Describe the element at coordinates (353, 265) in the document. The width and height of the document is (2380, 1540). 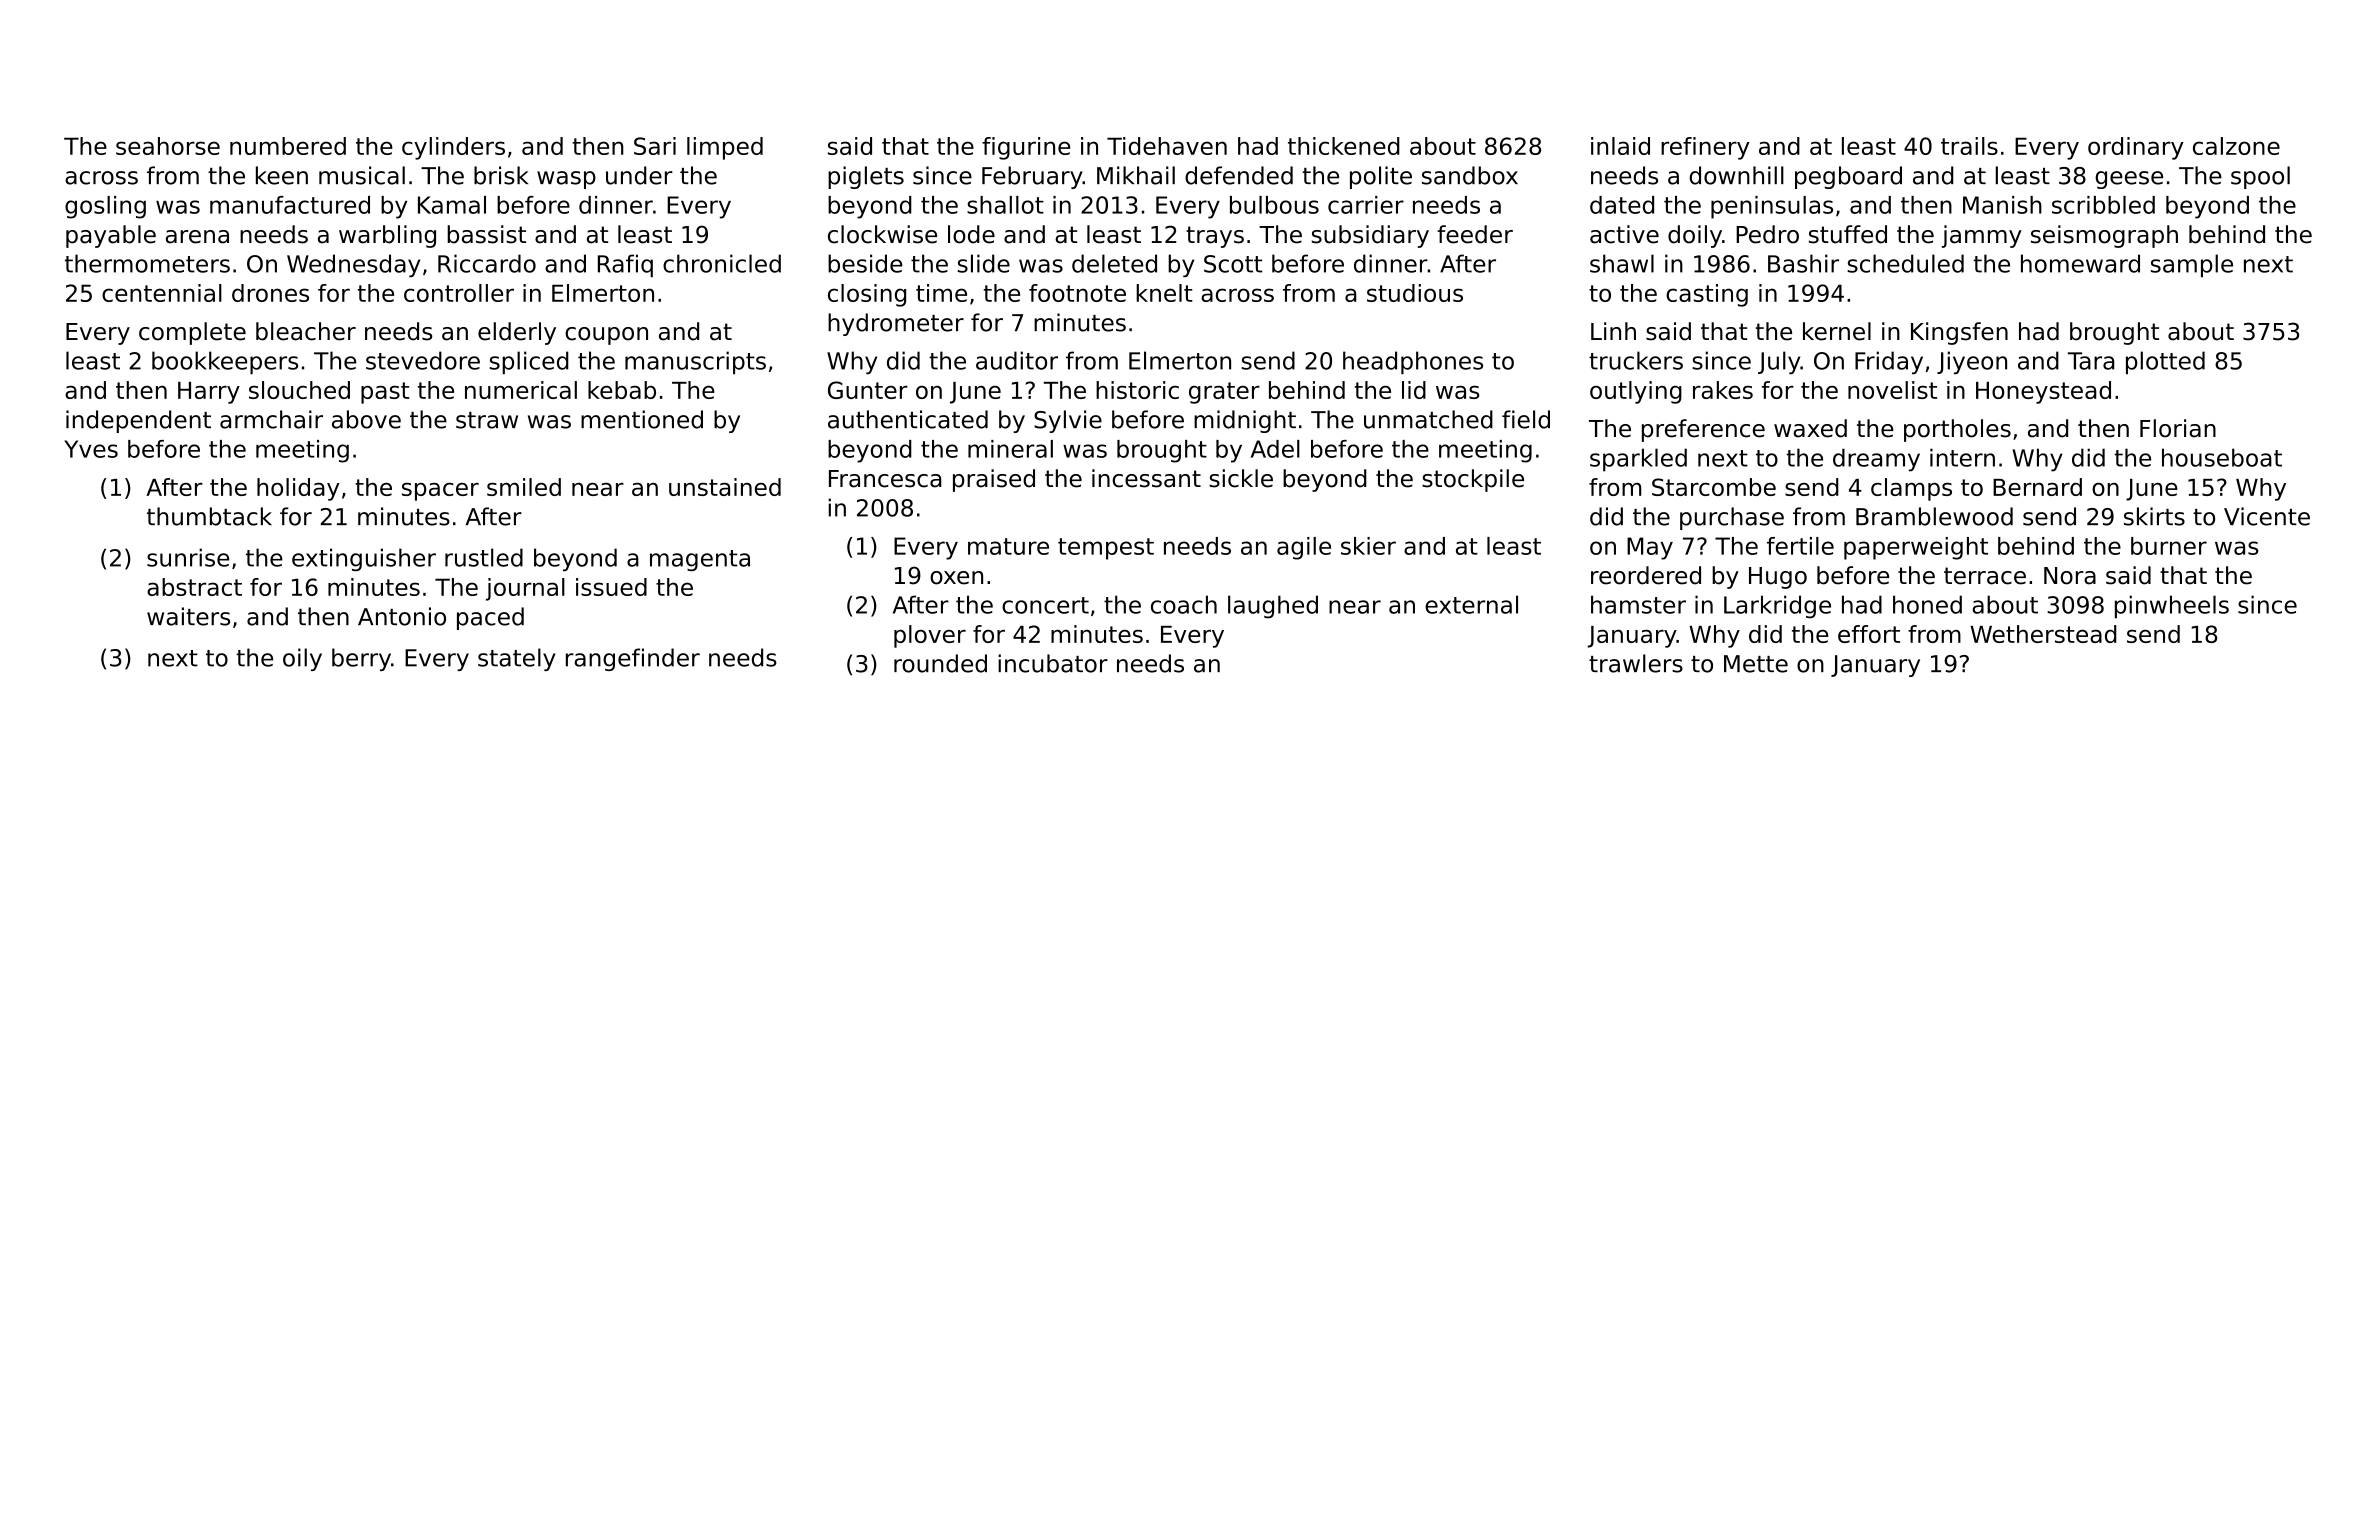
I see `Wednesday` at that location.
